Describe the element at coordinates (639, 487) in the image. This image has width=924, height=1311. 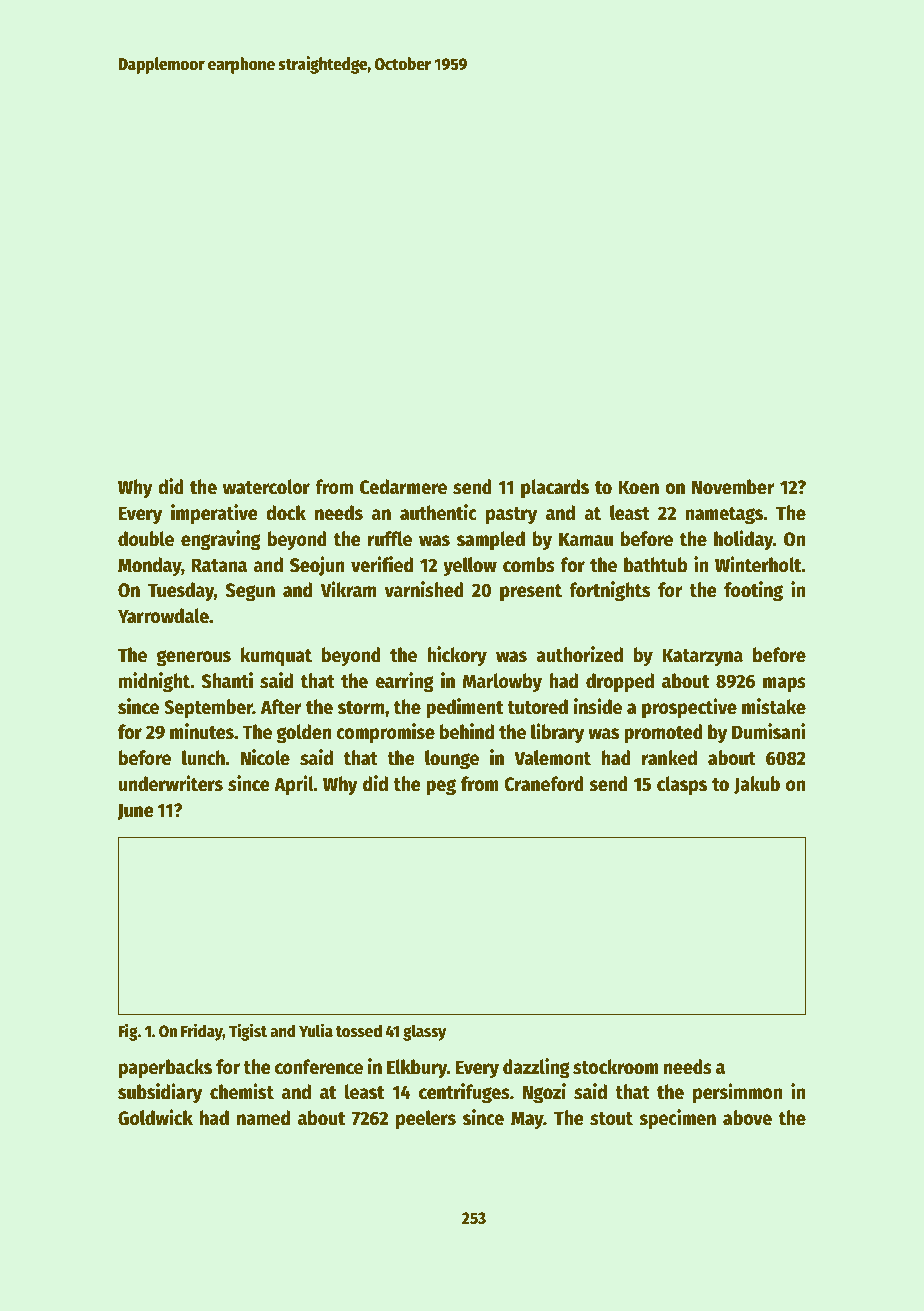
I see `Koen` at that location.
